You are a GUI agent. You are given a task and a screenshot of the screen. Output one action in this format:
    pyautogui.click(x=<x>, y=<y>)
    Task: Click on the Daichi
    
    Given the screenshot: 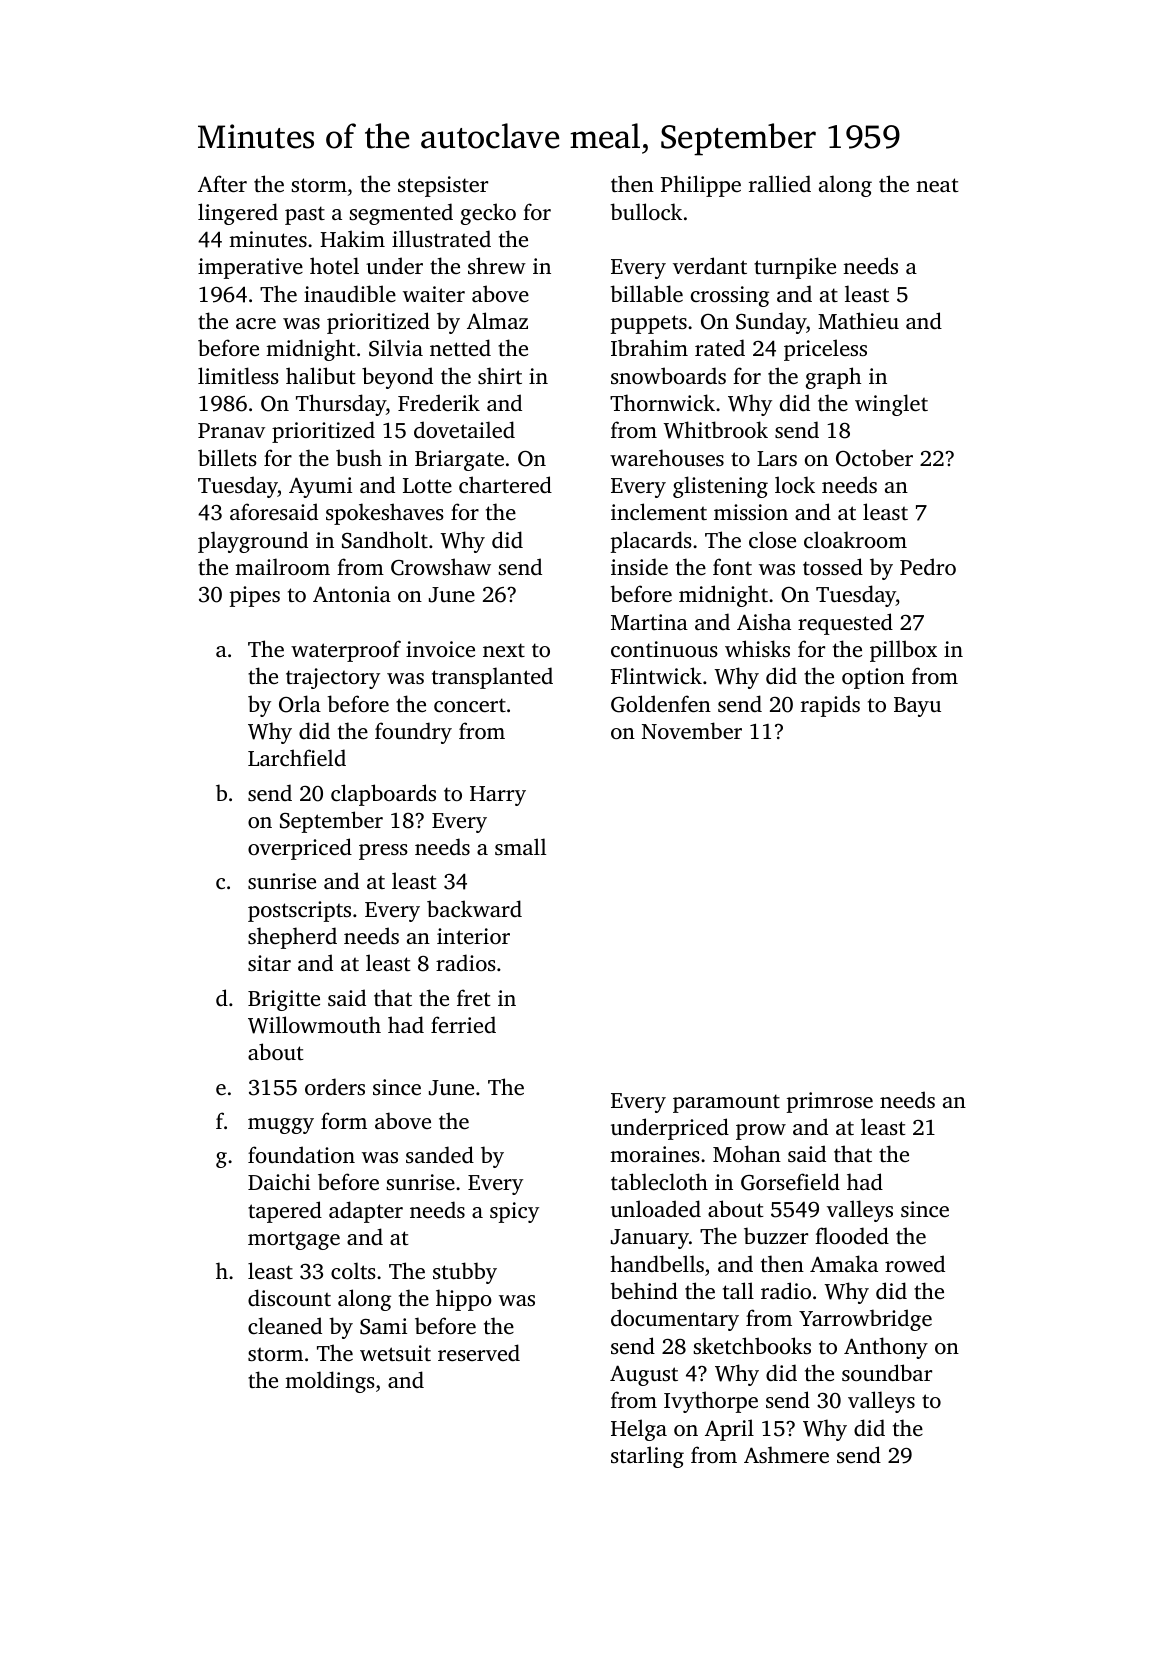 What is the action you would take?
    pyautogui.click(x=279, y=1181)
